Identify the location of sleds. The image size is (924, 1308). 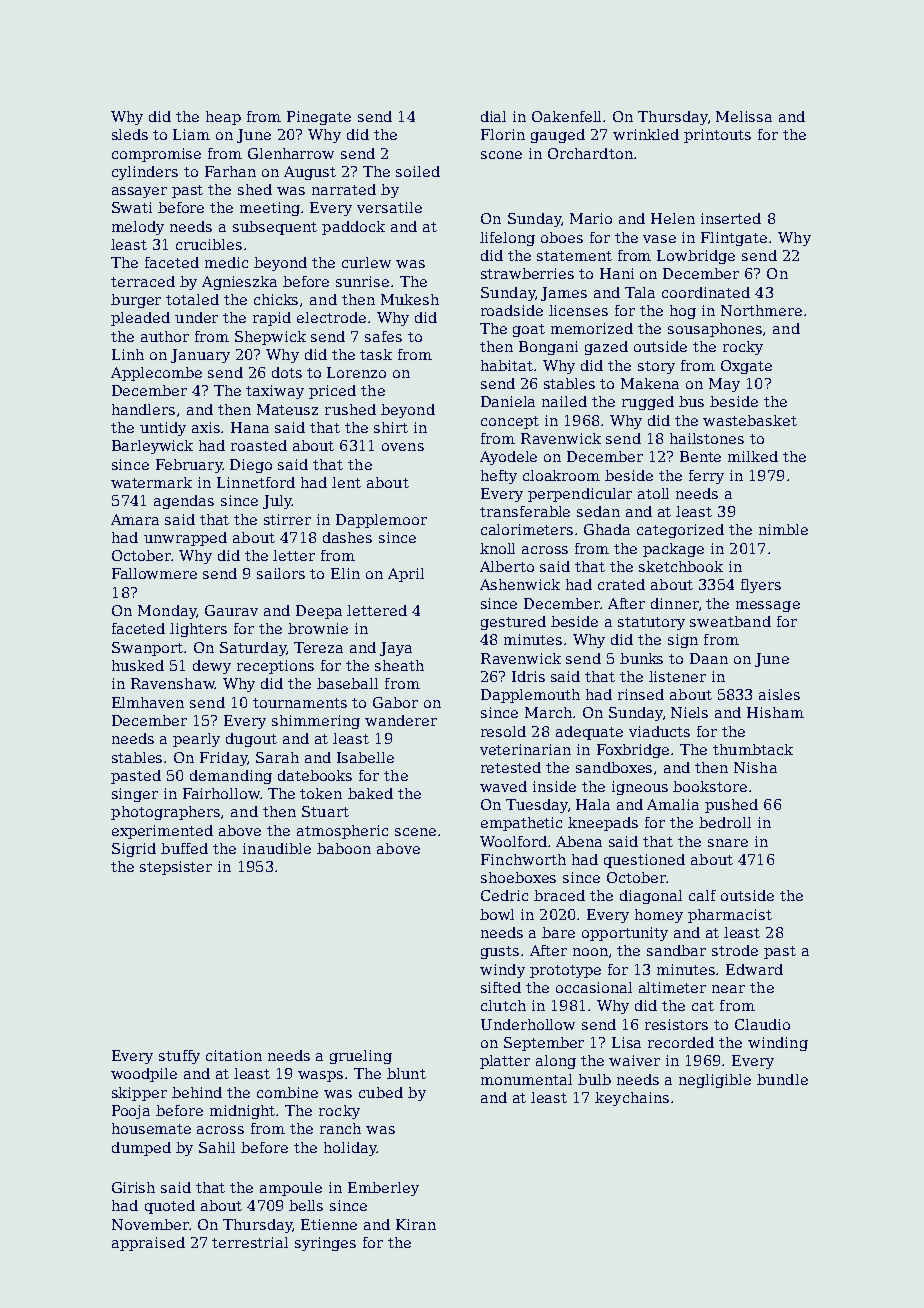
(130, 134).
